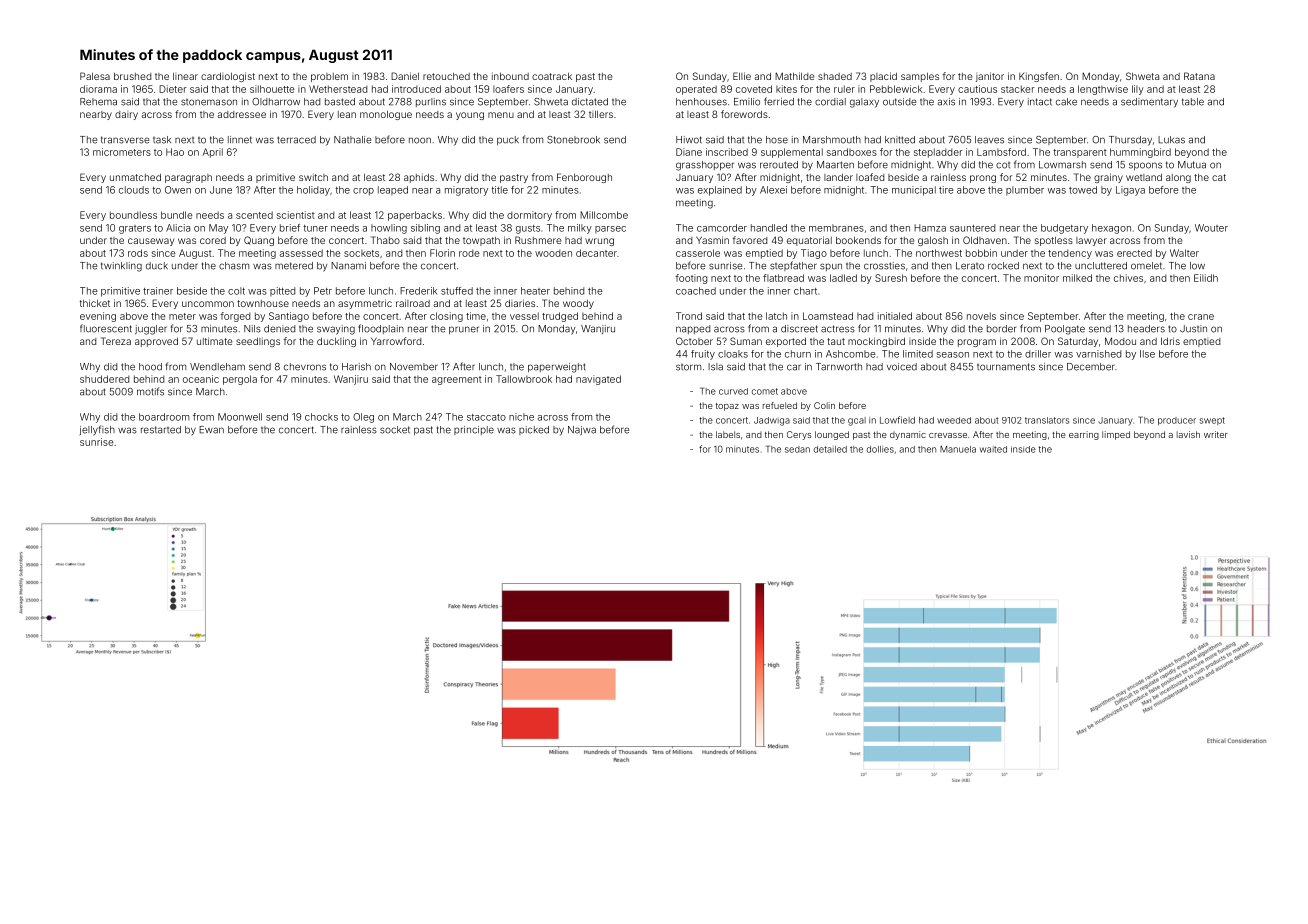 The image size is (1308, 924). Describe the element at coordinates (242, 114) in the screenshot. I see `addressee` at that location.
